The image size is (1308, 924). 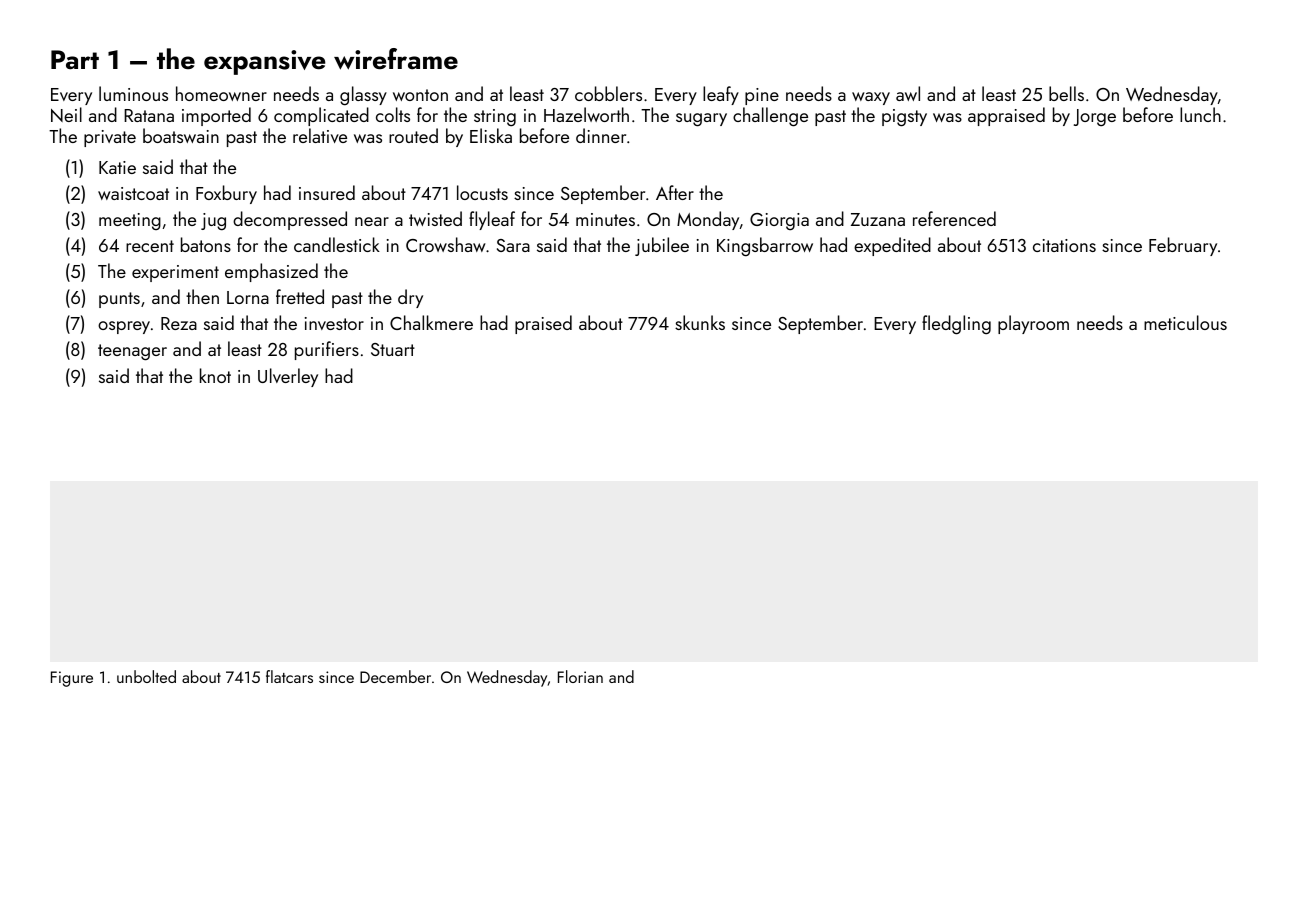 I want to click on leafy, so click(x=721, y=95).
